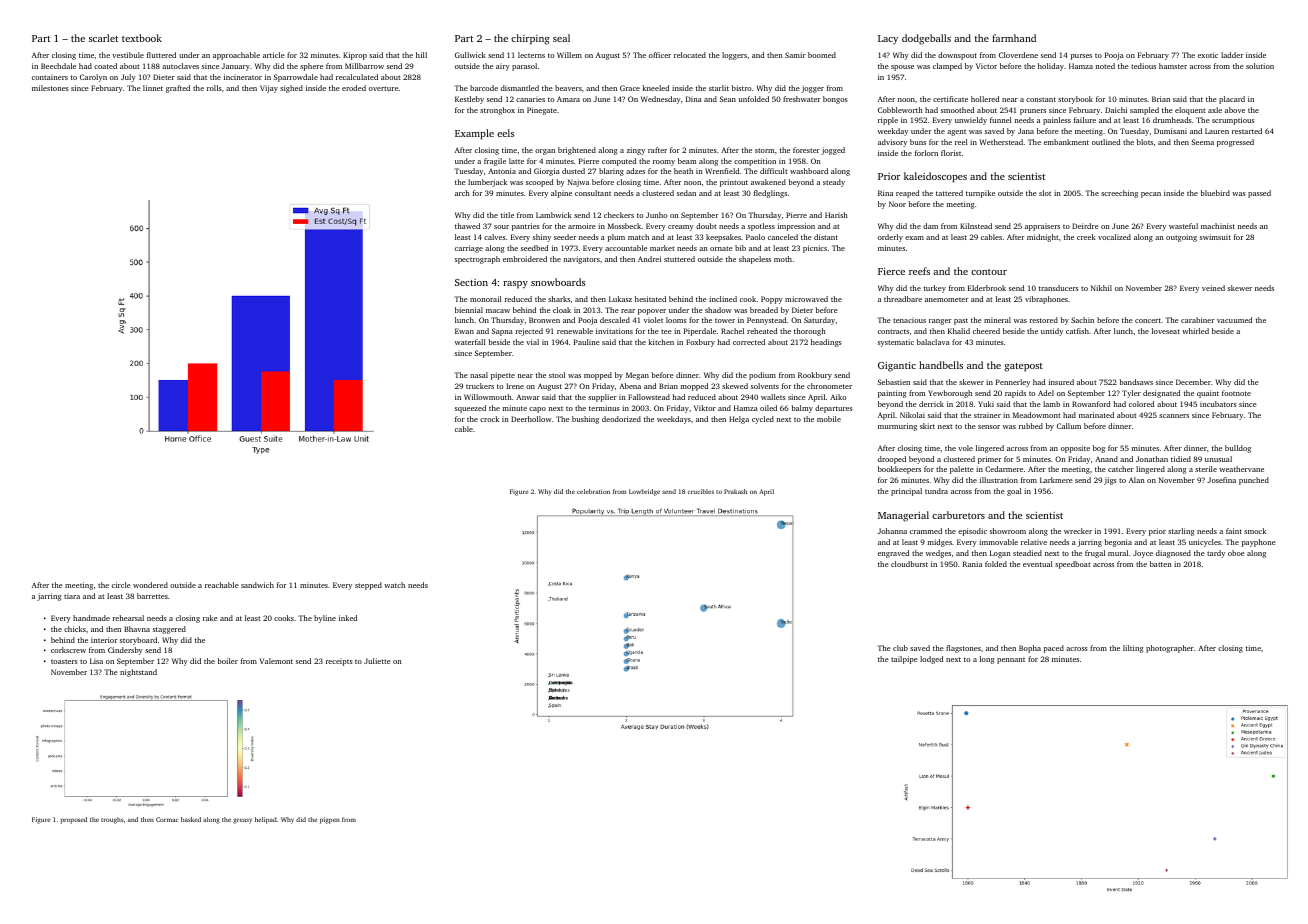 The width and height of the page is (1308, 924). What do you see at coordinates (1054, 649) in the page?
I see `paced` at bounding box center [1054, 649].
